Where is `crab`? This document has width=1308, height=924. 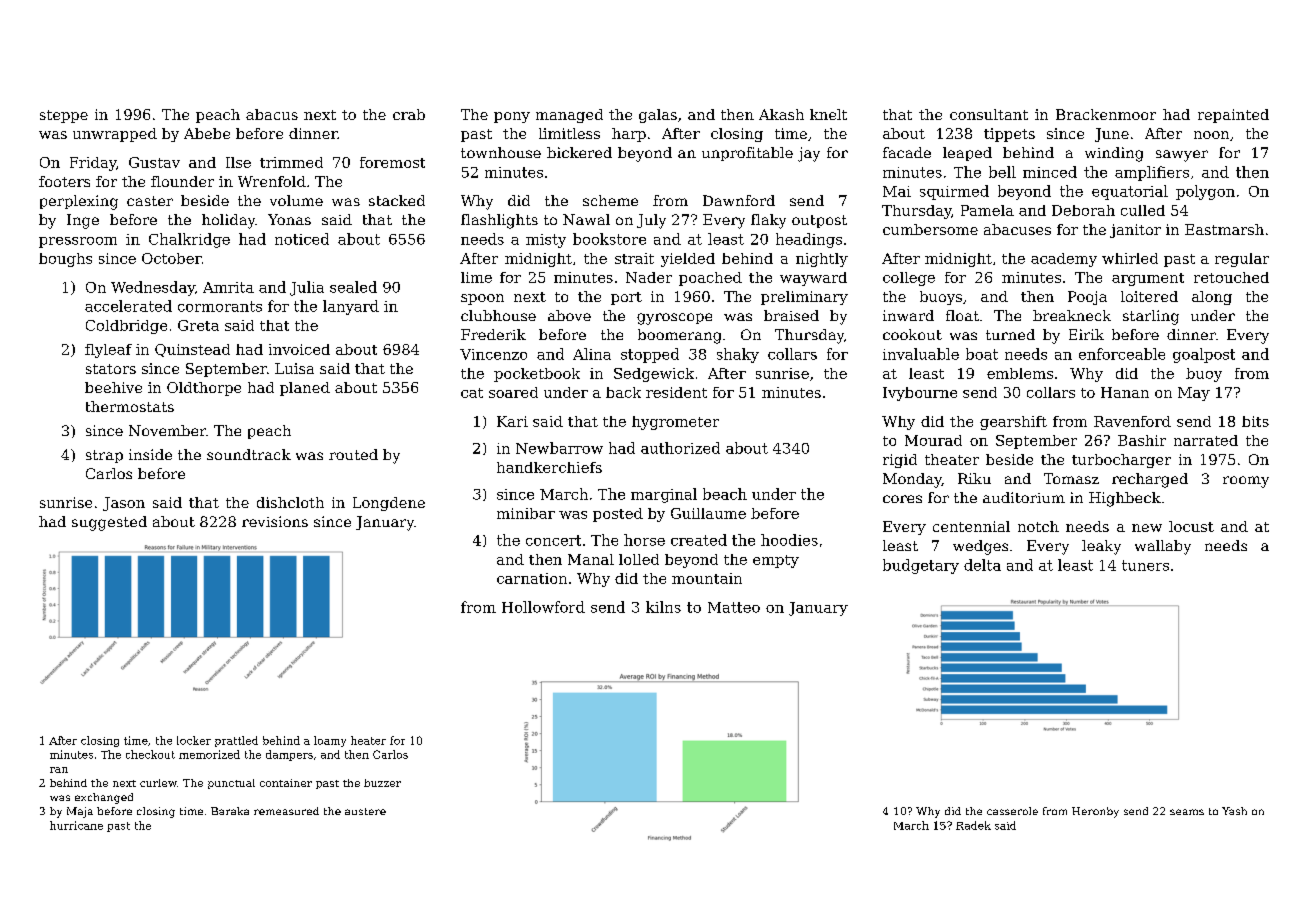
crab is located at coordinates (409, 114).
